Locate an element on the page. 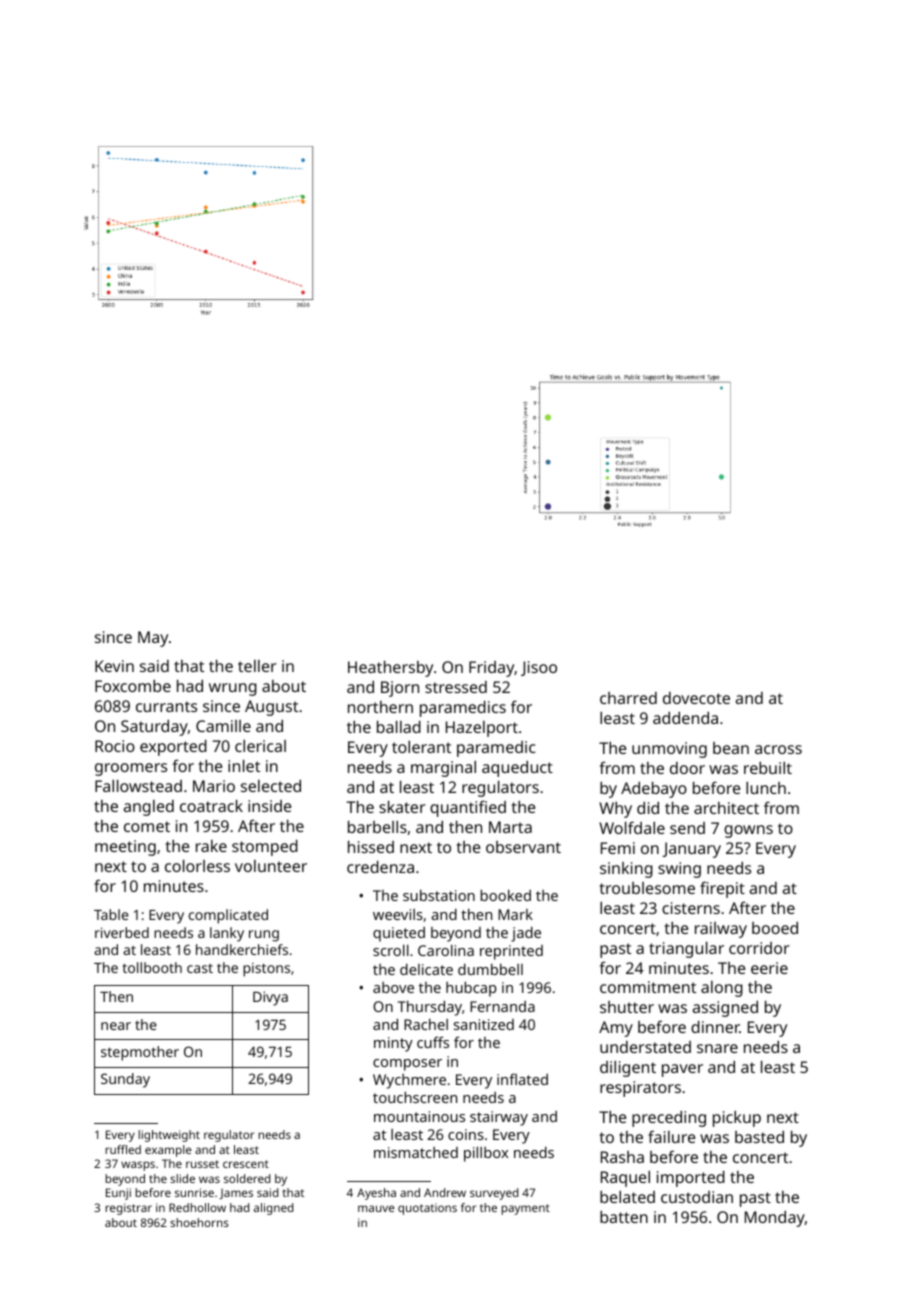 This document has height=1316, width=908. hissed is located at coordinates (371, 847).
